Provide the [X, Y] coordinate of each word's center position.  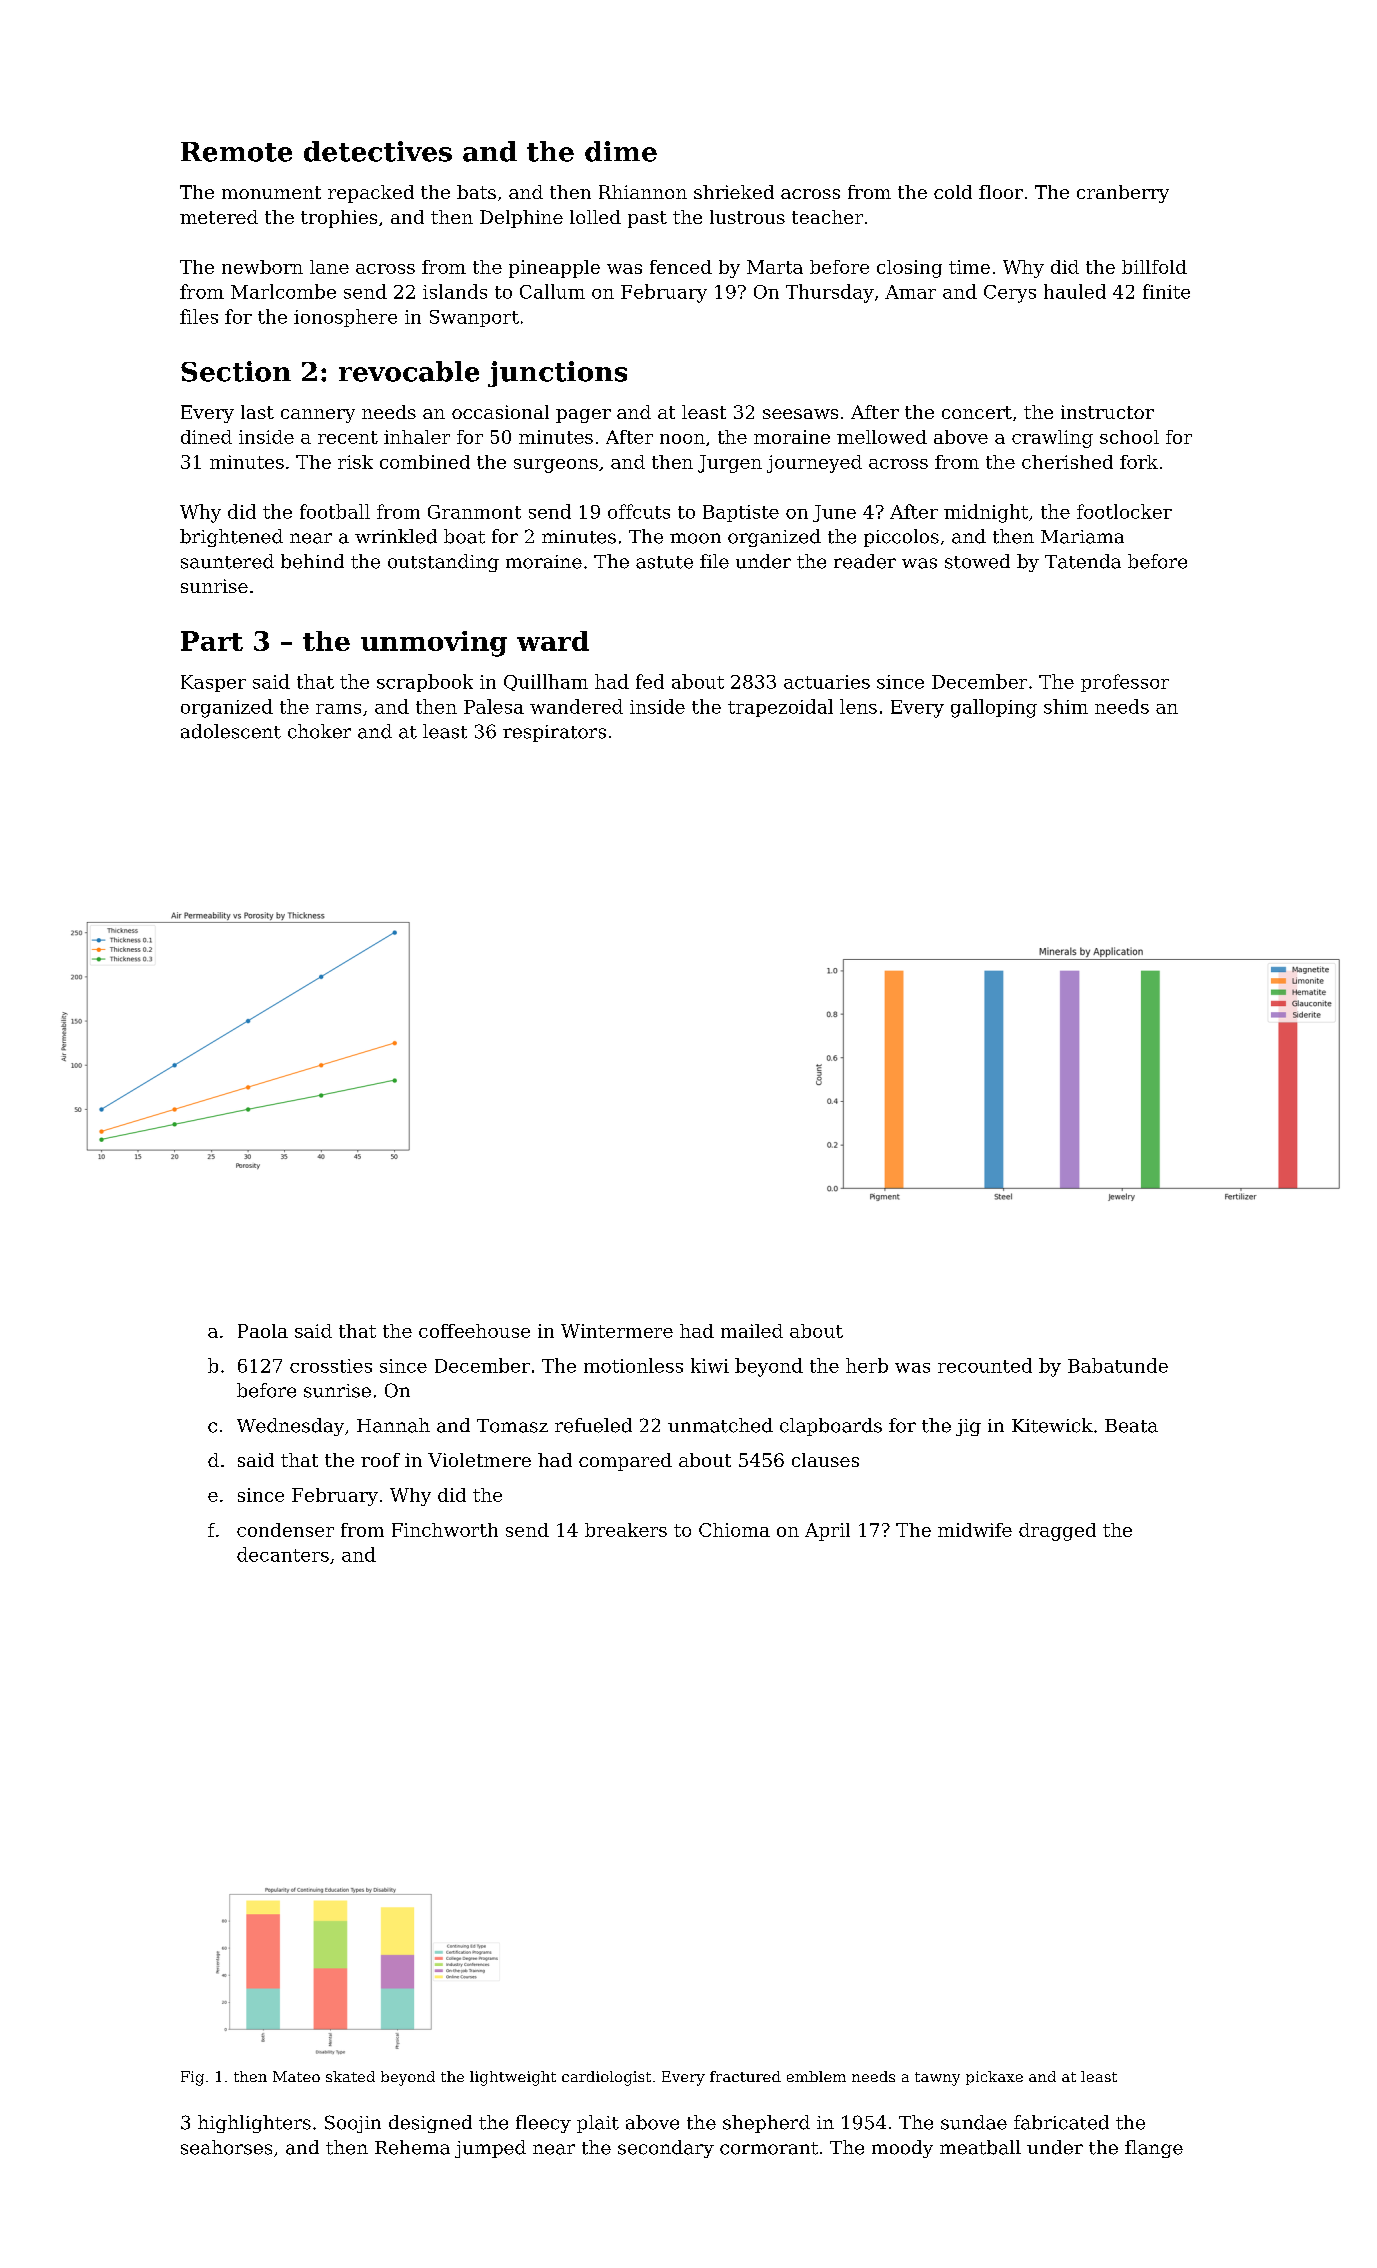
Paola [263, 1331]
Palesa [494, 706]
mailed [752, 1331]
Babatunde [1118, 1365]
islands [455, 291]
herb [867, 1365]
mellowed [882, 437]
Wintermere [617, 1331]
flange [1154, 2149]
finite [1166, 291]
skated [350, 2076]
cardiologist [606, 2078]
